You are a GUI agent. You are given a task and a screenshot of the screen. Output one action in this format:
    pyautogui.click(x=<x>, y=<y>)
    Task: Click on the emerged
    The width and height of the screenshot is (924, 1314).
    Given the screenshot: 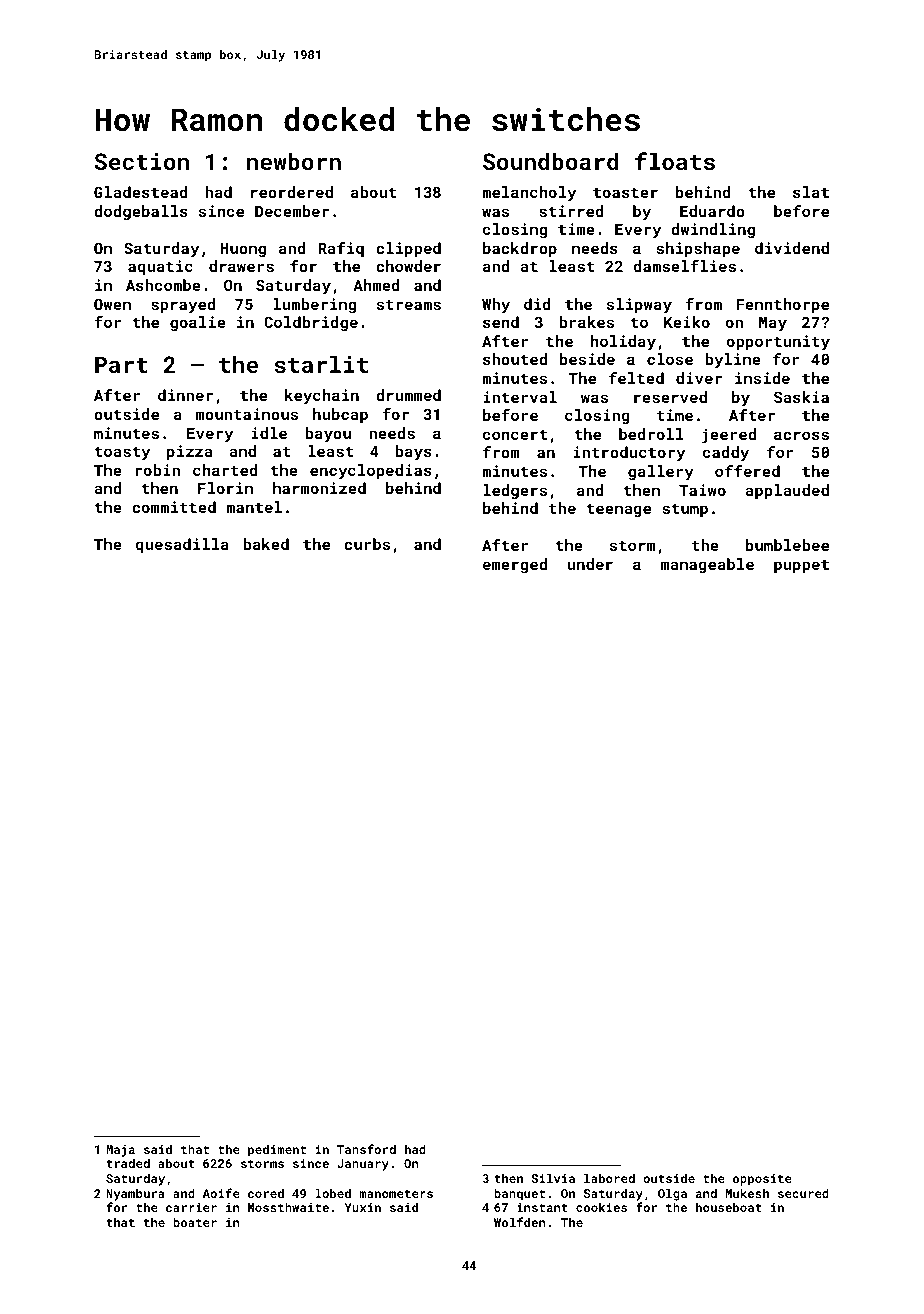 What is the action you would take?
    pyautogui.click(x=515, y=565)
